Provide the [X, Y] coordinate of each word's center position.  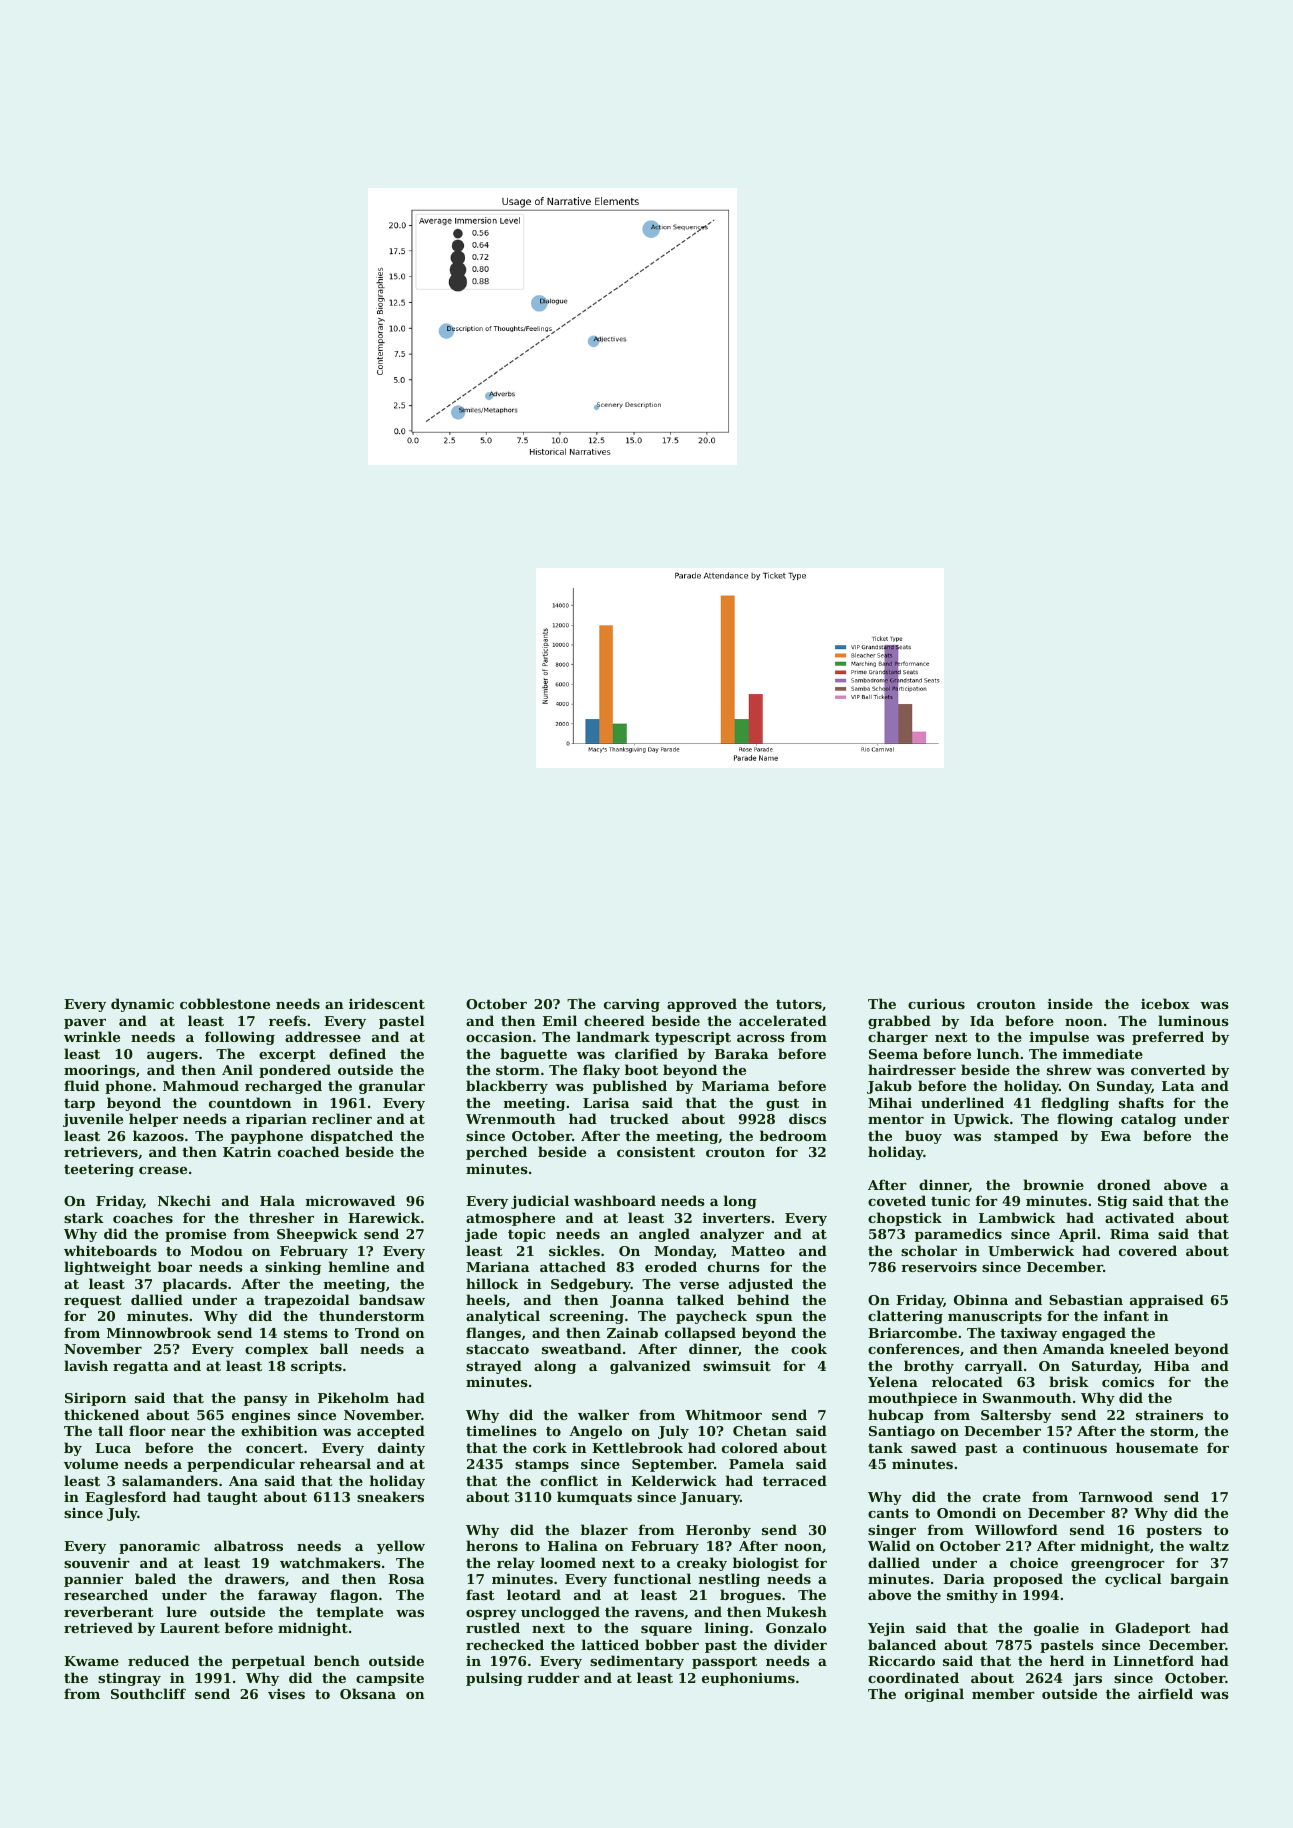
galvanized [650, 1367]
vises [286, 1694]
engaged [1094, 1334]
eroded [671, 1266]
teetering [99, 1170]
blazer [604, 1529]
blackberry [507, 1087]
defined [357, 1053]
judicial [540, 1202]
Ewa [1116, 1136]
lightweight [107, 1268]
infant [1126, 1315]
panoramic [159, 1547]
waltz [1209, 1545]
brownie [1053, 1184]
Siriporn [96, 1399]
